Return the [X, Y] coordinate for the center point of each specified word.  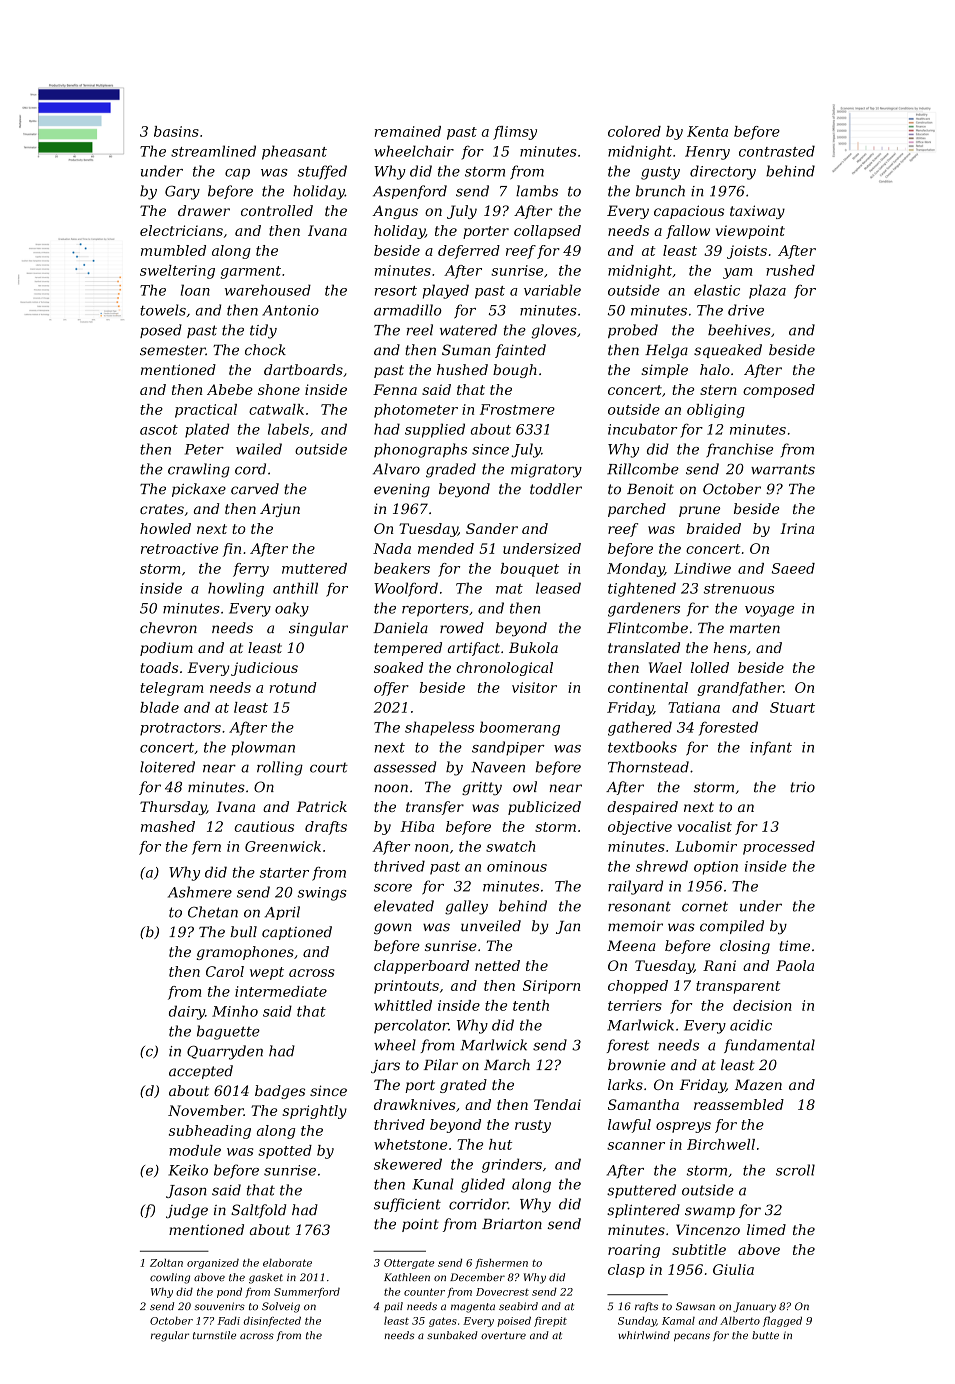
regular [170, 1336]
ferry [251, 570]
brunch [660, 191]
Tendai [557, 1104]
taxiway [757, 212]
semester [173, 350]
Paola [795, 965]
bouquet [530, 570]
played [446, 291]
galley [466, 907]
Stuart [792, 707]
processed [779, 848]
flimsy [515, 133]
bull [243, 932]
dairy [187, 1012]
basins [176, 131]
